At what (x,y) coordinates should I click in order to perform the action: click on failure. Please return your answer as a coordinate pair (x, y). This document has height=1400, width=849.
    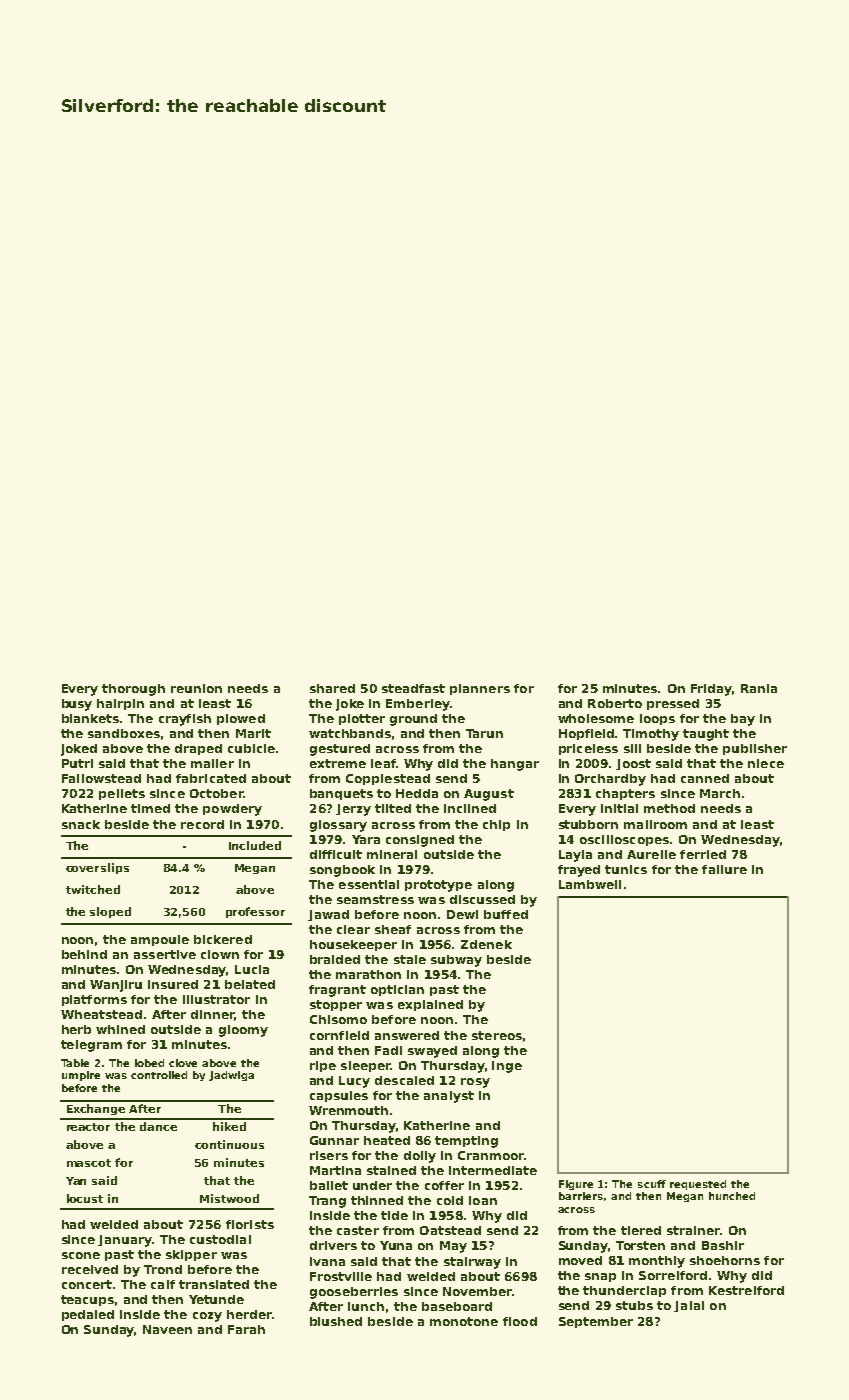
    Looking at the image, I should click on (724, 869).
